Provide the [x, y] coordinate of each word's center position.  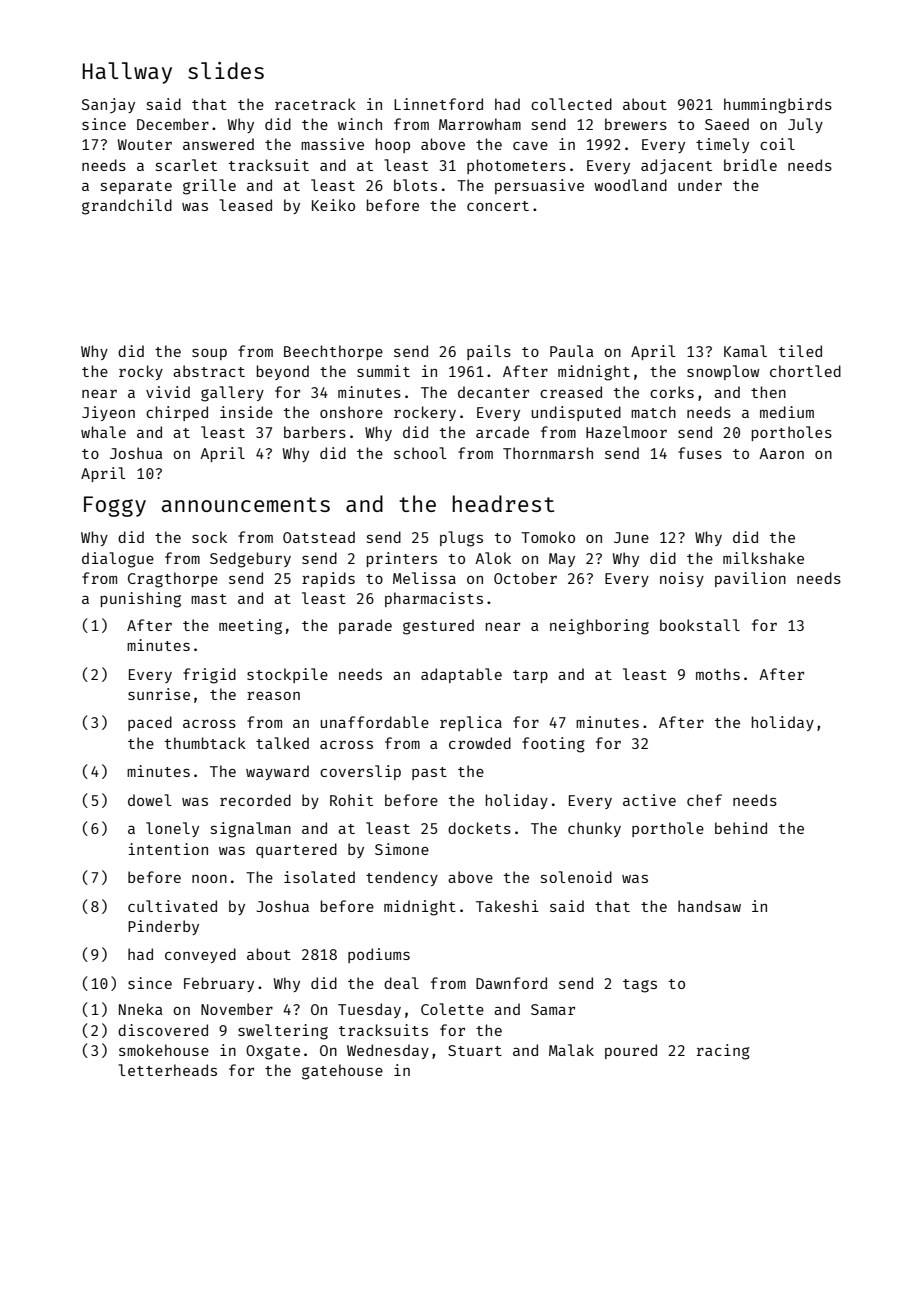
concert [498, 206]
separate [136, 187]
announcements [246, 504]
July [805, 125]
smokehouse [164, 1050]
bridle [750, 165]
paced [150, 723]
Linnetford [438, 104]
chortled [805, 371]
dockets [479, 828]
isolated [319, 877]
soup [209, 354]
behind [741, 828]
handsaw [709, 906]
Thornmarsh [548, 453]
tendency [402, 878]
